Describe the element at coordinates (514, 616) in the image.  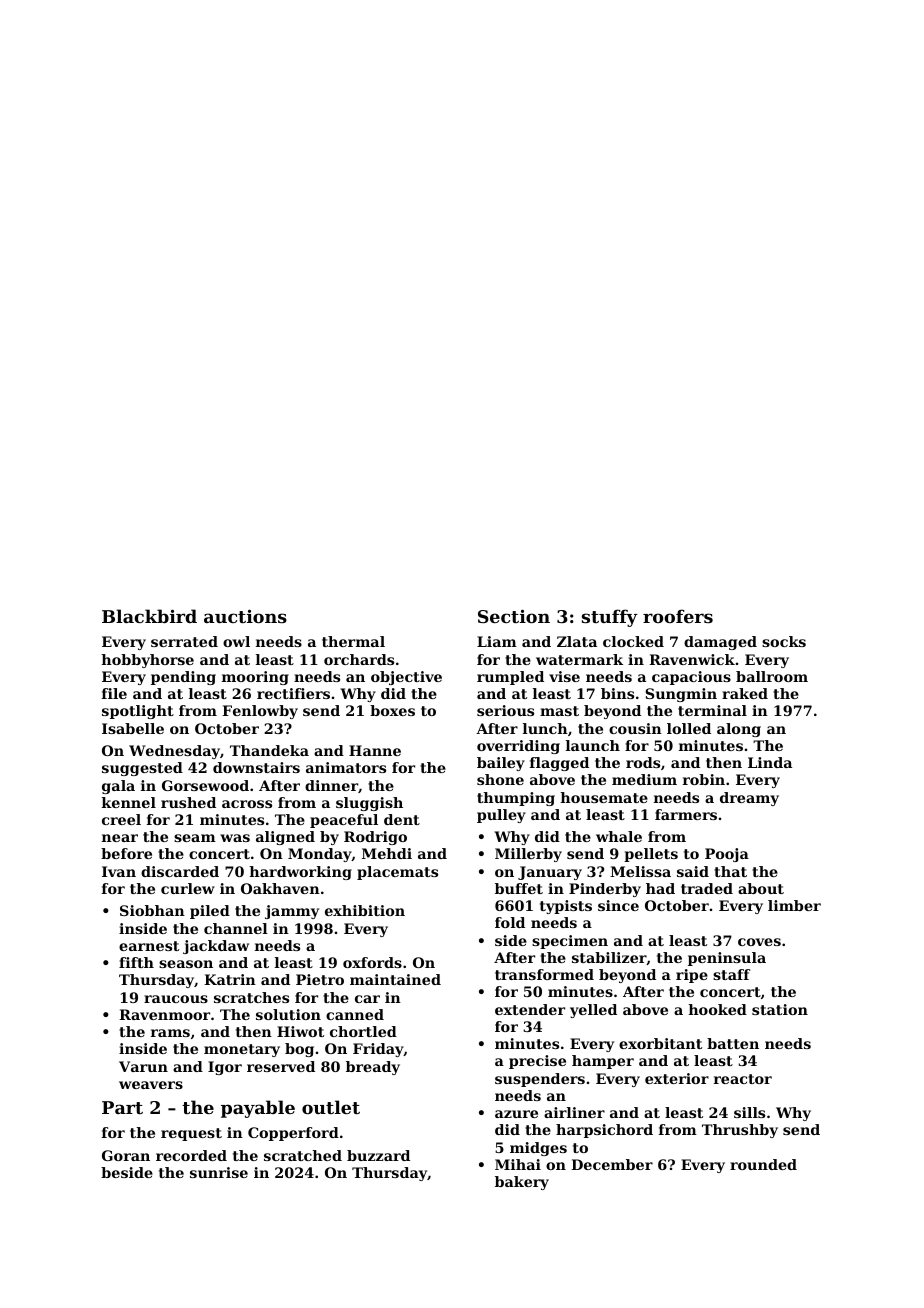
I see `Section` at that location.
